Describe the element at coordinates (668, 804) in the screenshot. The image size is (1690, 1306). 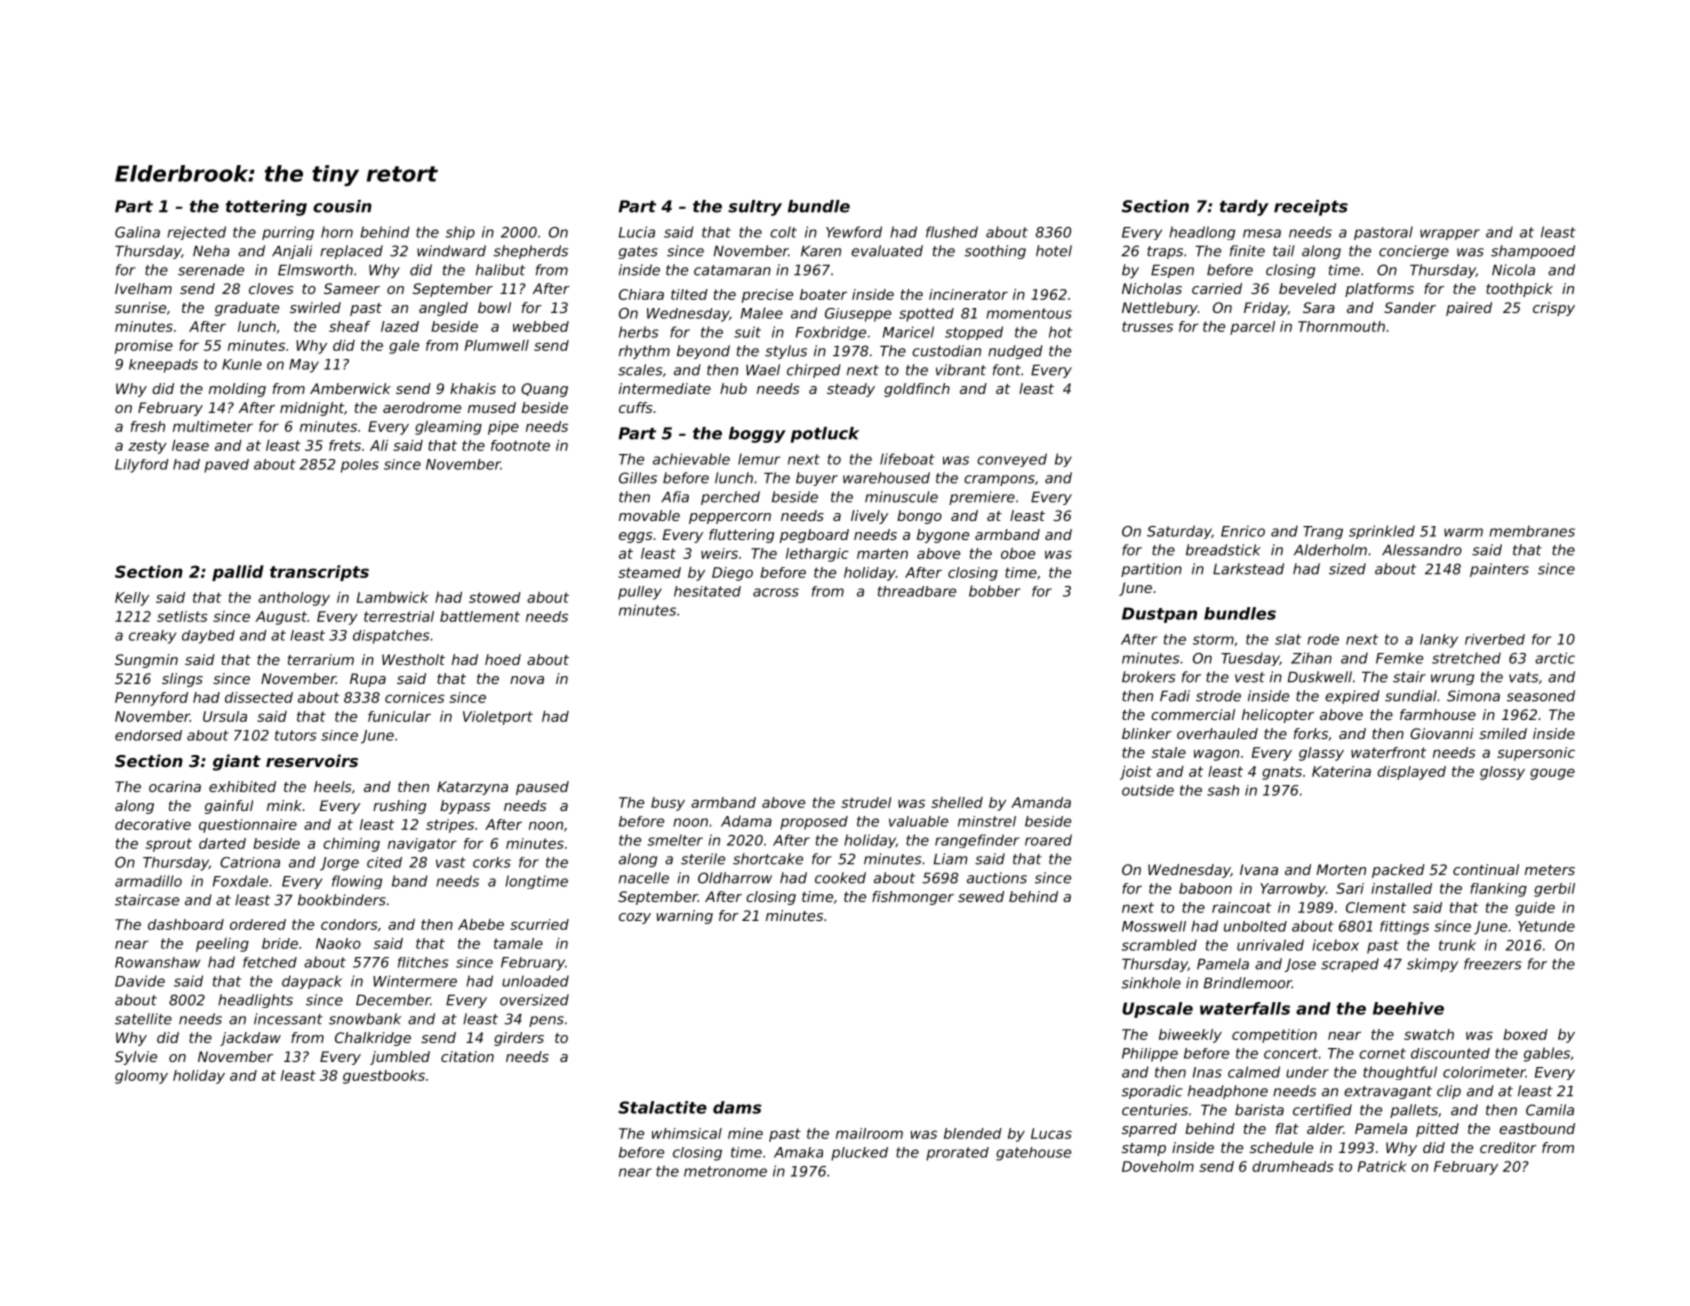
I see `busy` at that location.
